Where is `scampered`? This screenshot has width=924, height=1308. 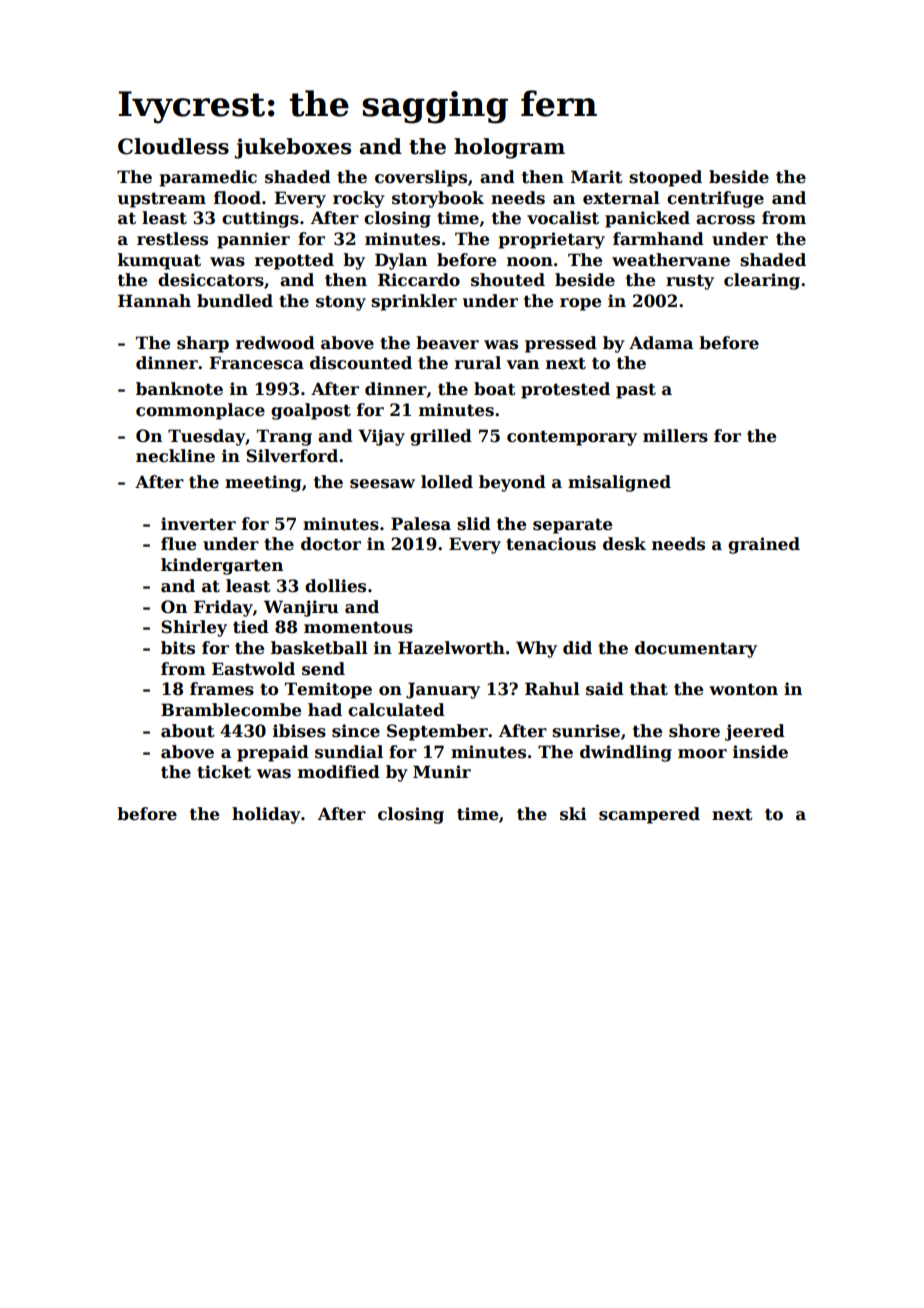
scampered is located at coordinates (649, 815).
